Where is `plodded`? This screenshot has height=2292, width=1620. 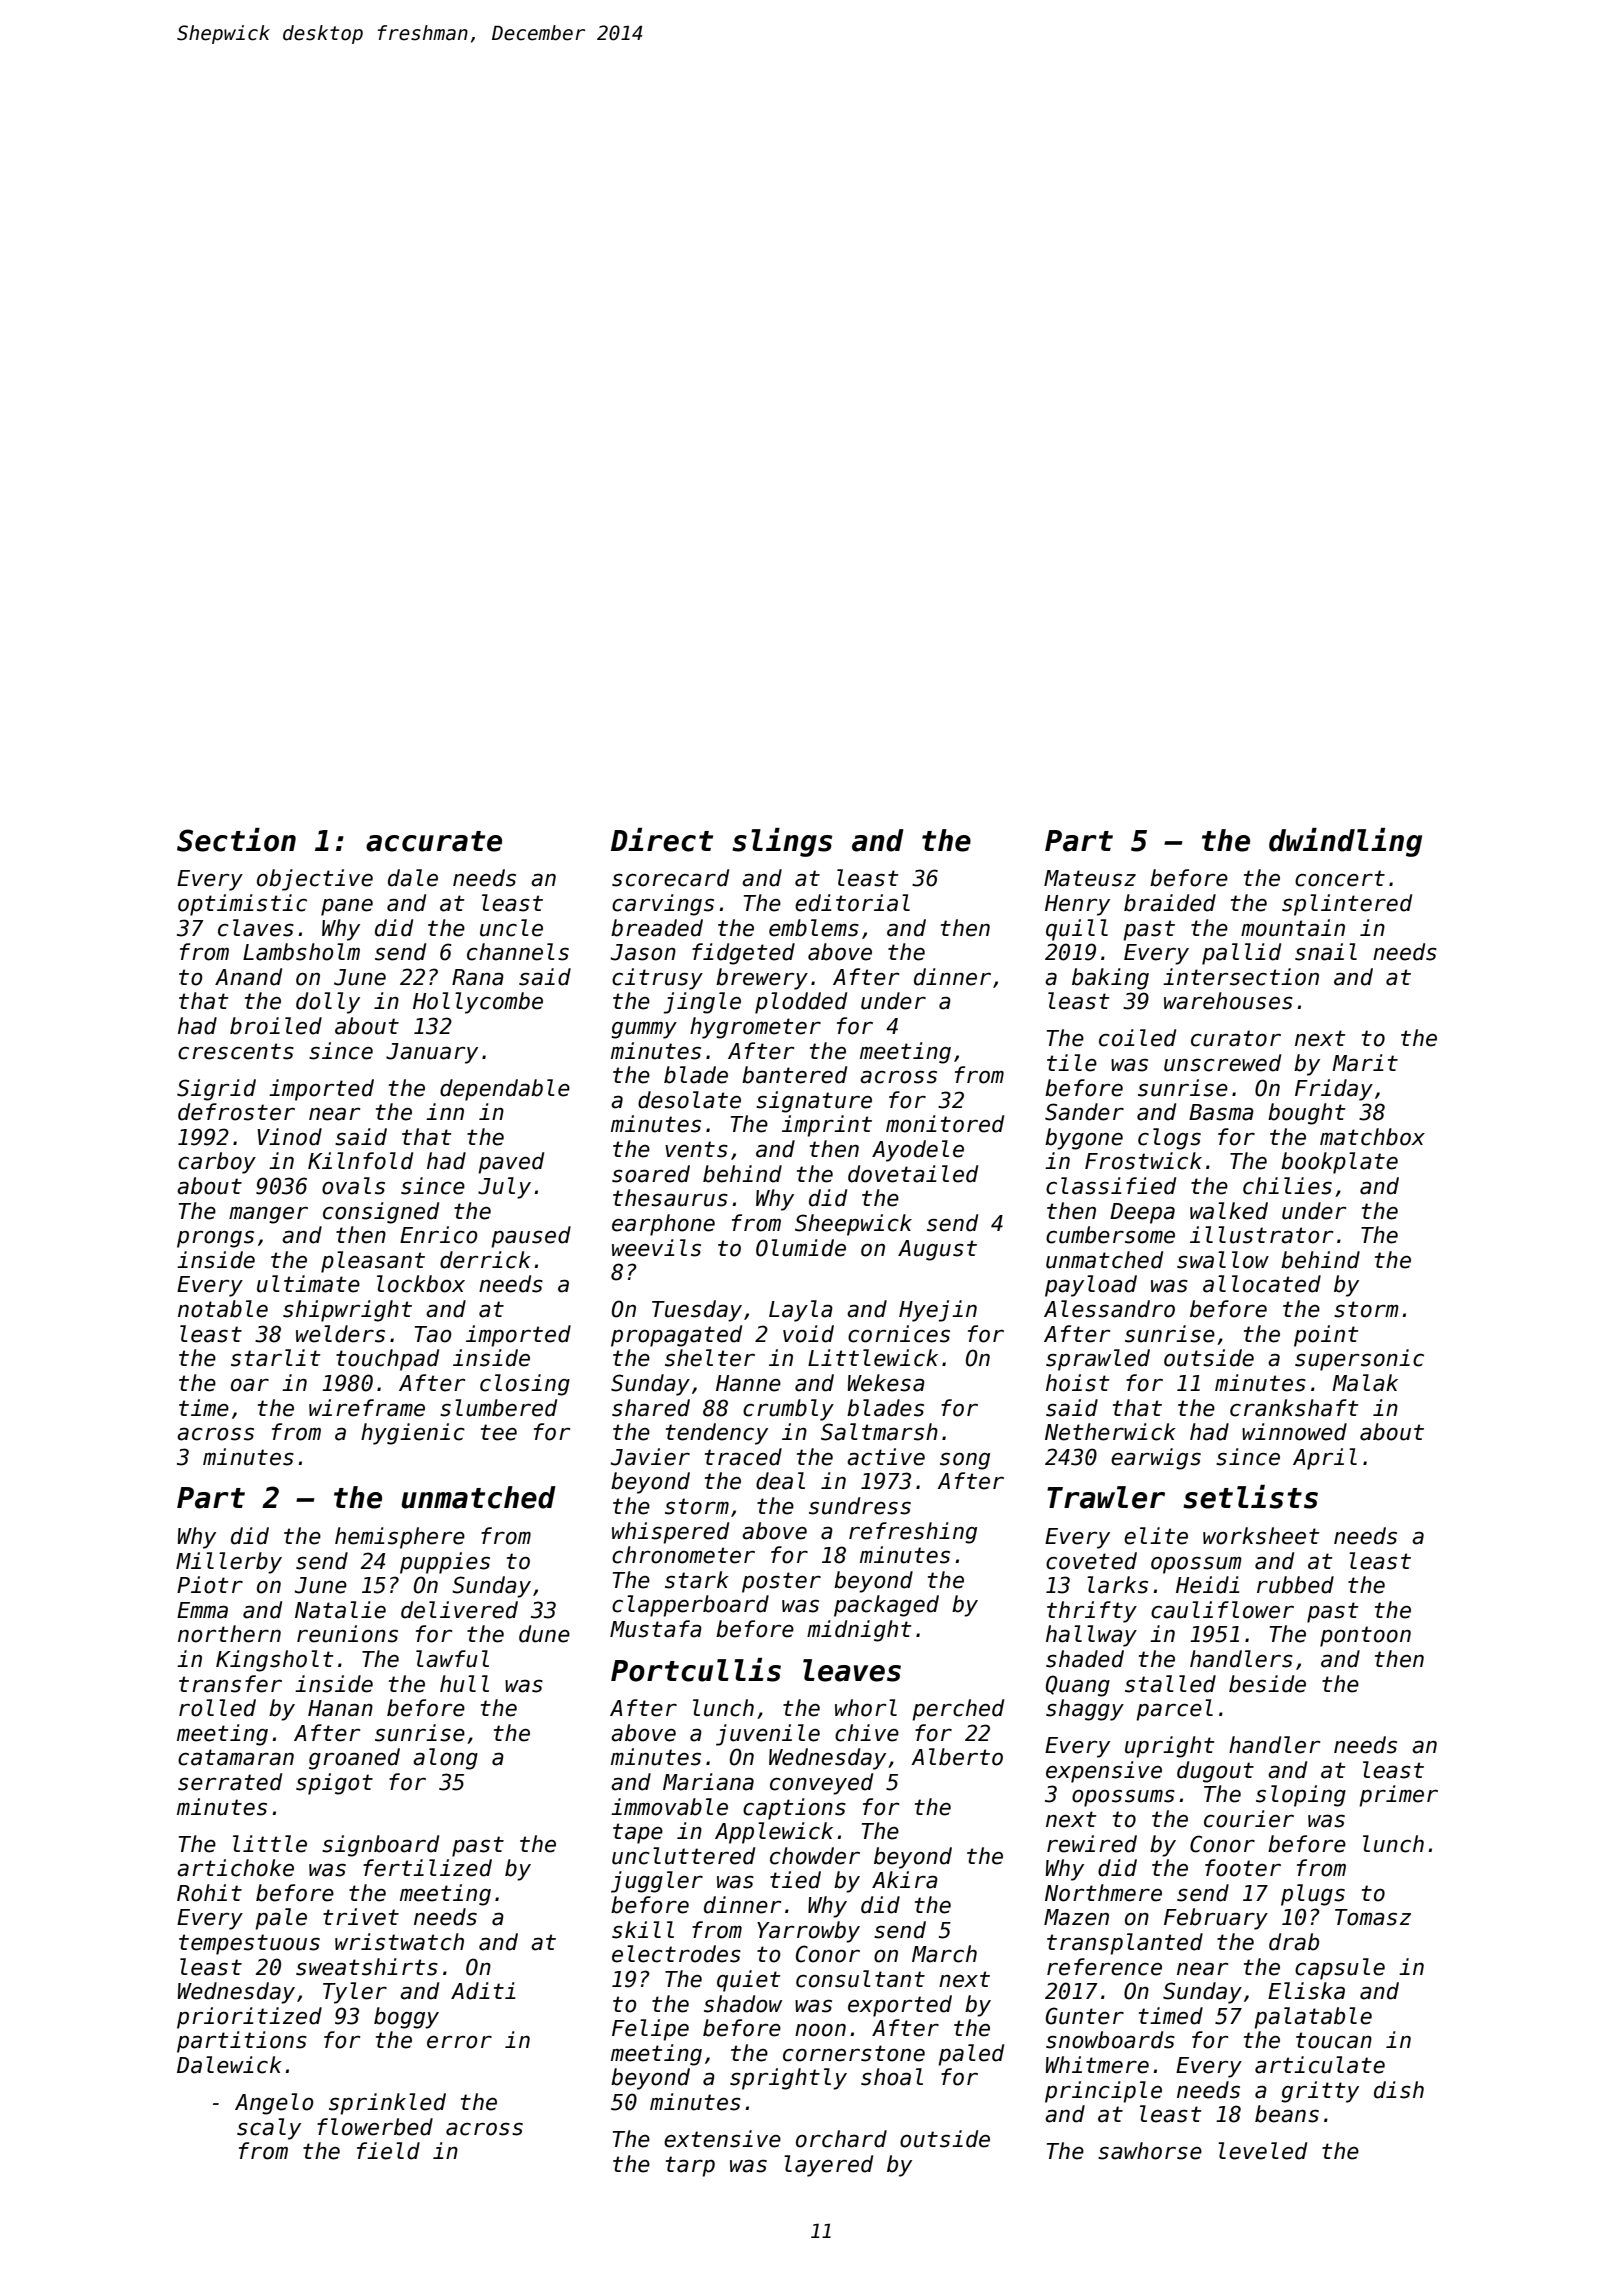
plodded is located at coordinates (801, 1003).
